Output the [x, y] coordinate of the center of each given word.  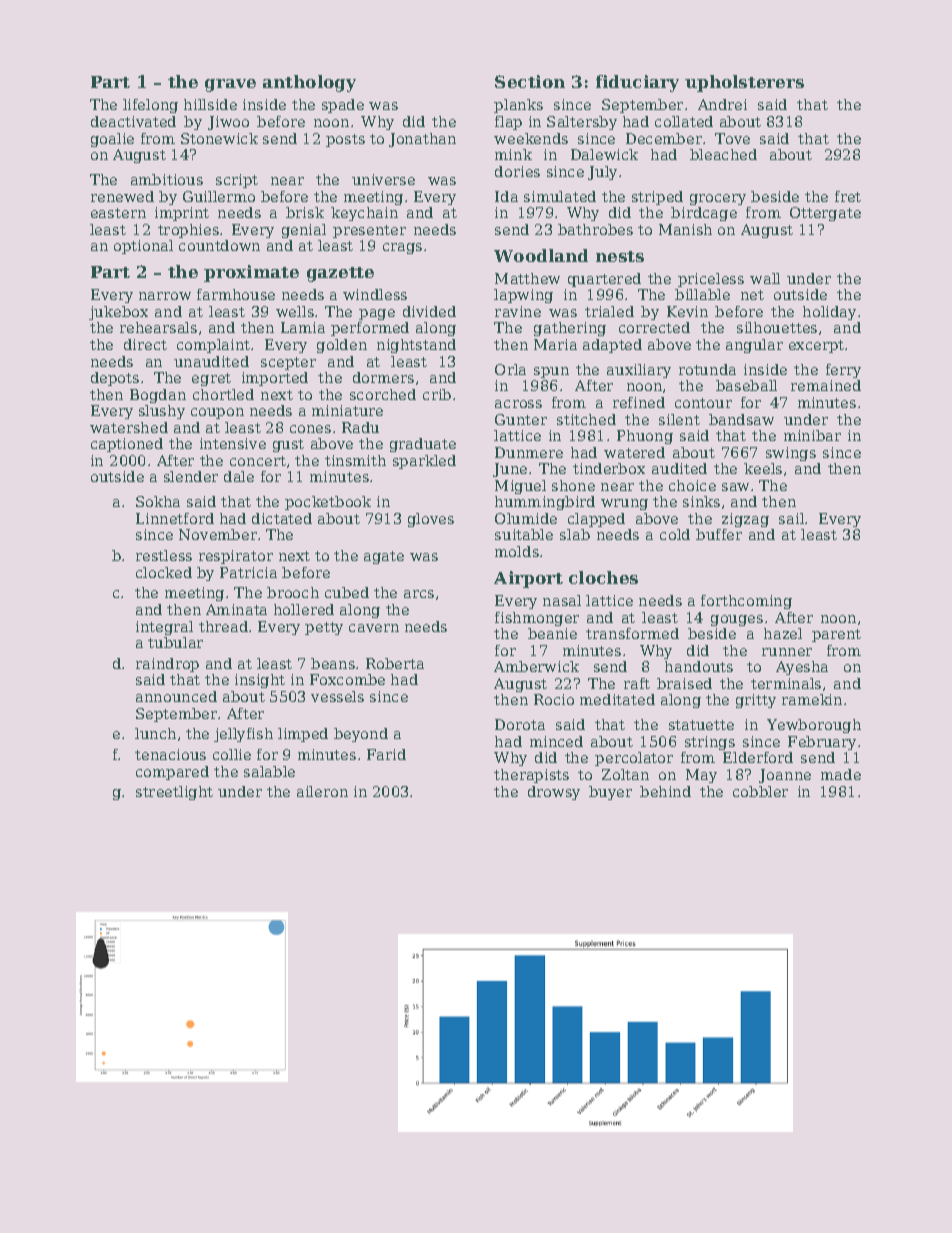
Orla [510, 369]
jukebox [118, 313]
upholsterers [744, 83]
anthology [309, 83]
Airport [528, 579]
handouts [699, 666]
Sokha [158, 501]
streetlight [174, 793]
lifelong [150, 106]
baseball [746, 385]
